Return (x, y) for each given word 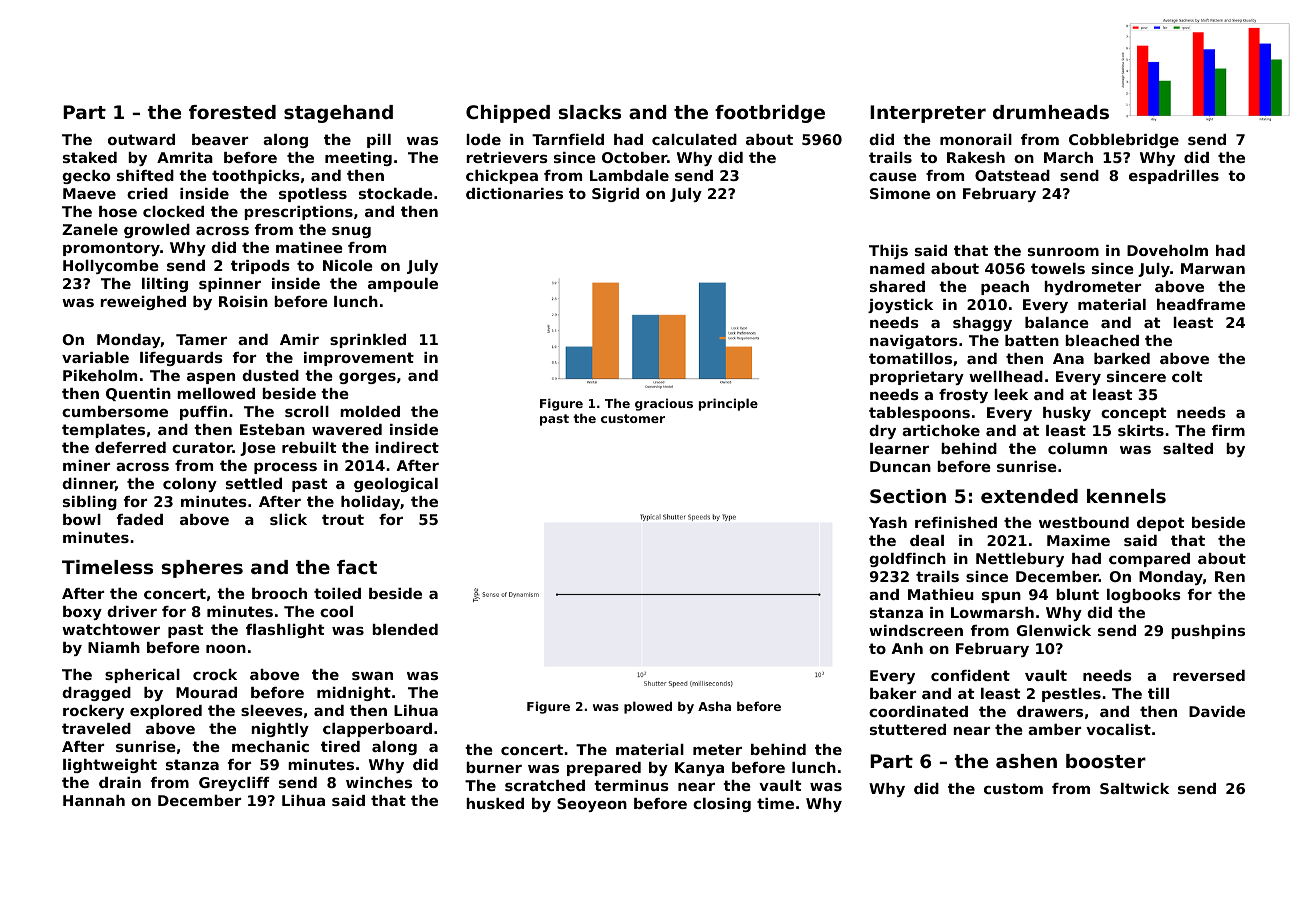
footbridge (770, 114)
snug (351, 232)
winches (379, 782)
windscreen (916, 630)
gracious (664, 404)
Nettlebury (1020, 560)
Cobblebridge (1124, 141)
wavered (347, 429)
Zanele (90, 229)
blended (405, 629)
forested (232, 112)
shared (897, 286)
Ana (1068, 358)
